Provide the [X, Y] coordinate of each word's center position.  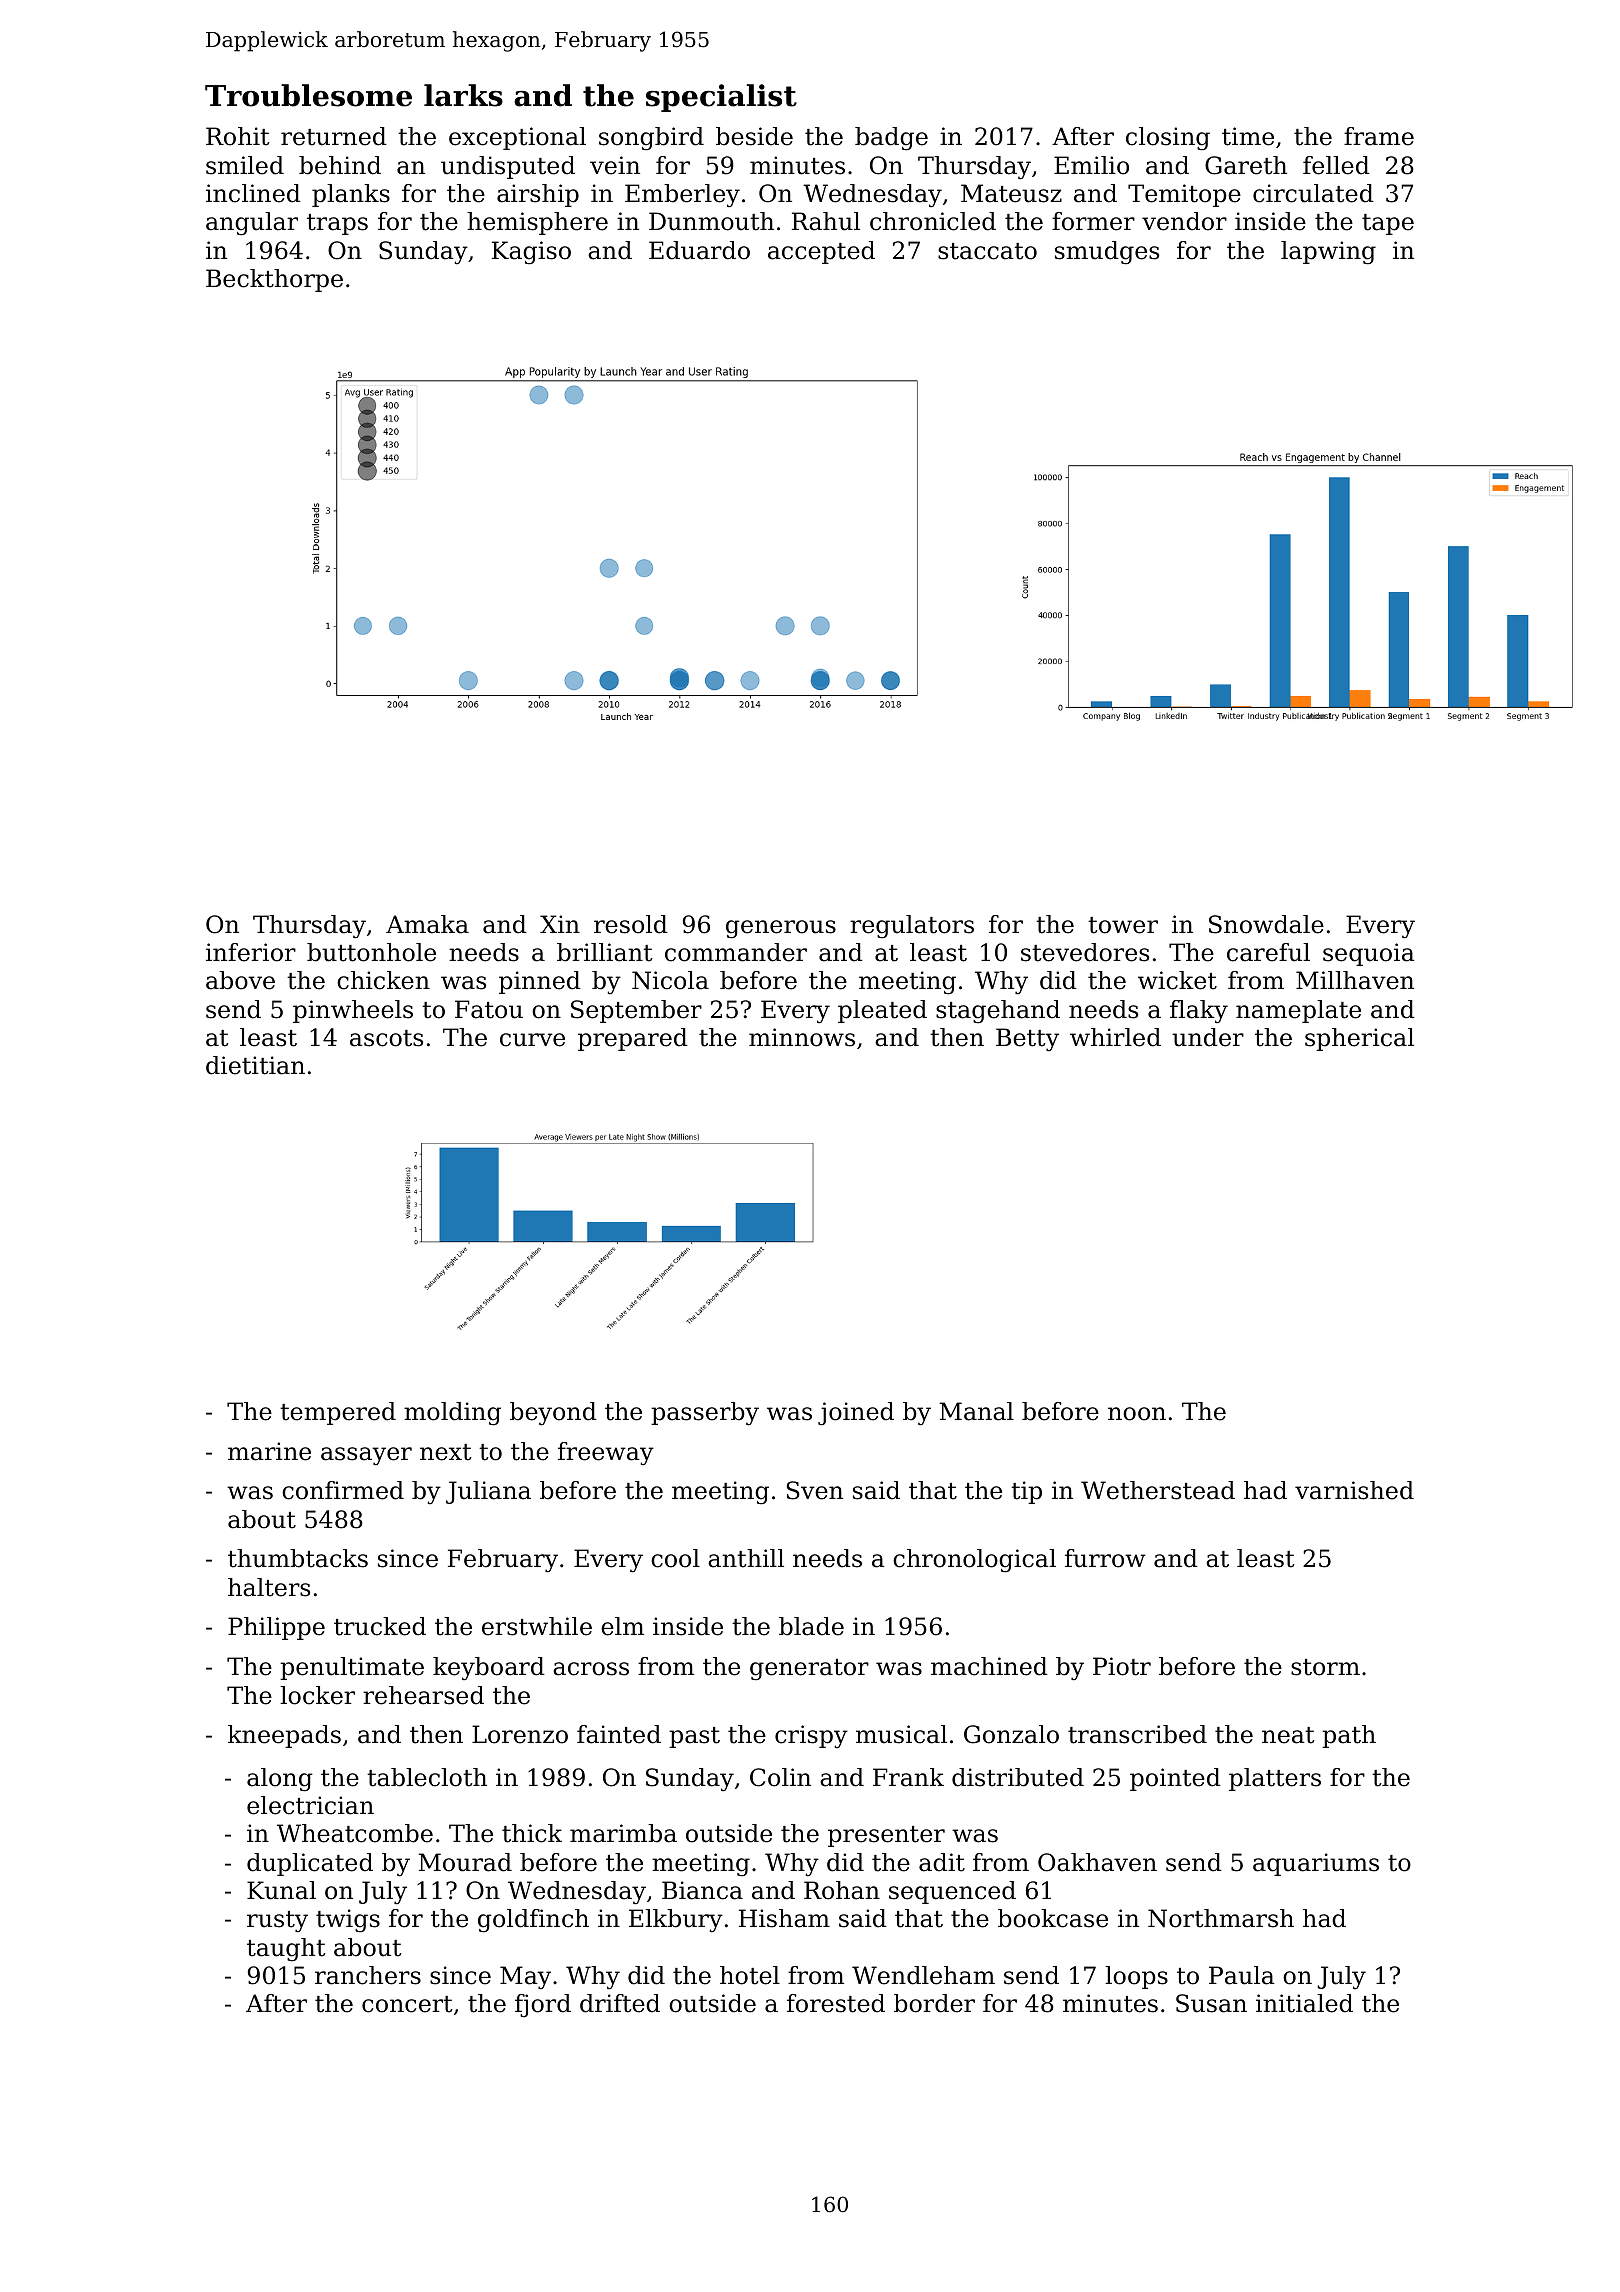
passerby [705, 1414]
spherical [1359, 1039]
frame [1379, 136]
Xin [560, 924]
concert [407, 2004]
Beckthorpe [274, 280]
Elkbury [676, 1920]
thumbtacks [298, 1558]
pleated [882, 1011]
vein [615, 165]
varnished [1354, 1490]
